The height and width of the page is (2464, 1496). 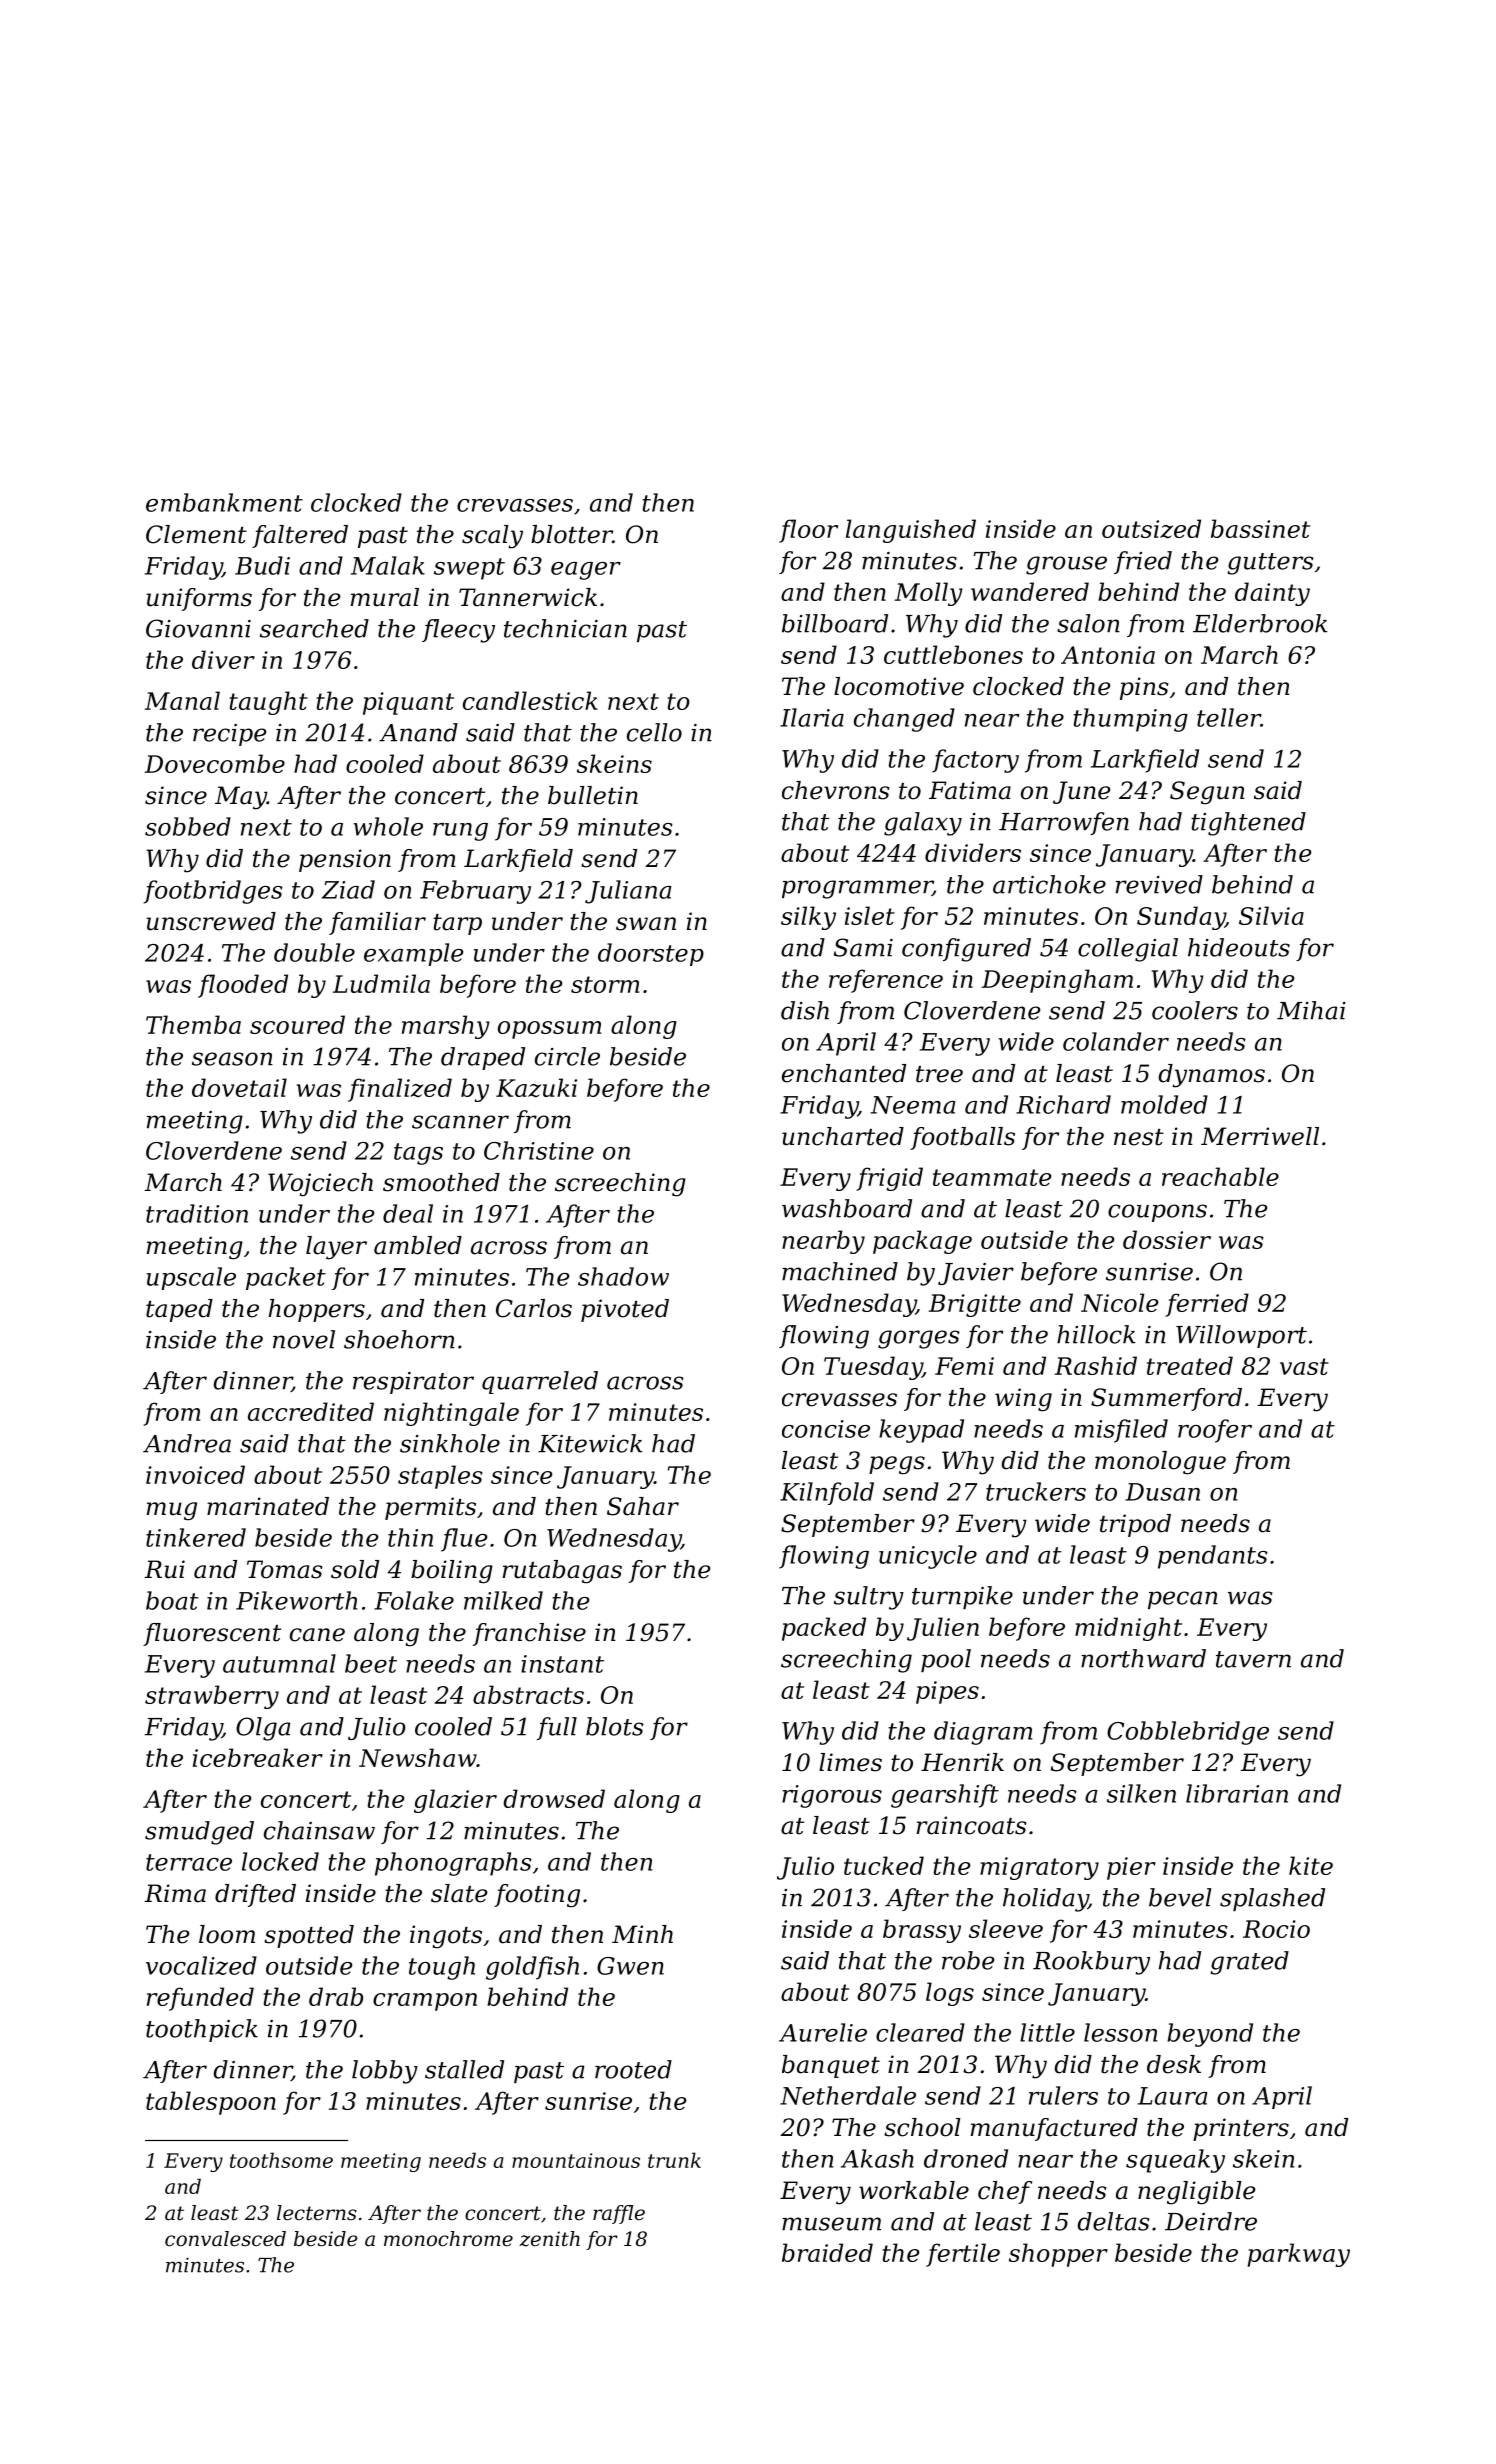 I want to click on tablespoon, so click(x=211, y=2103).
